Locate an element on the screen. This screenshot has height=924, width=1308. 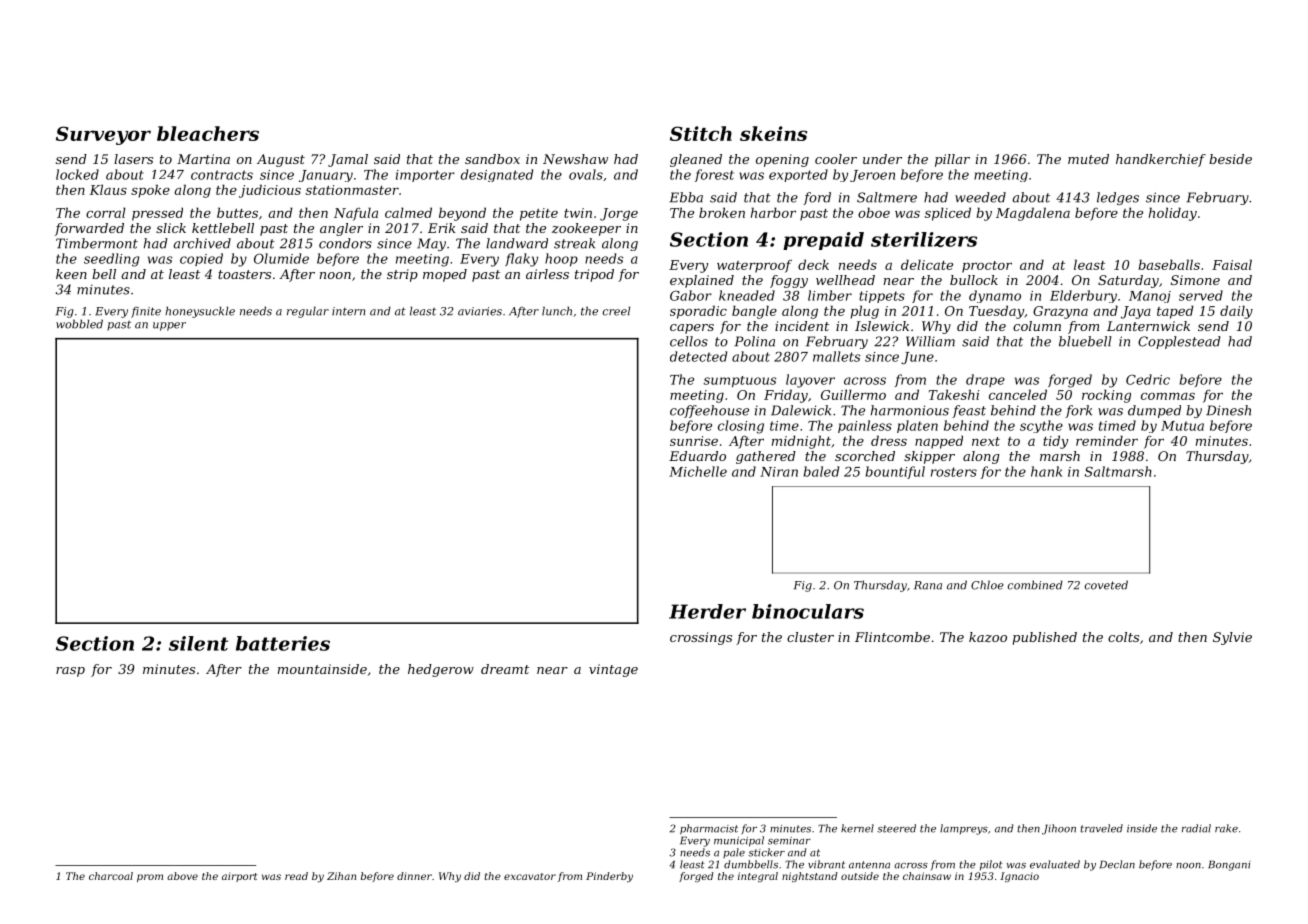
ledges is located at coordinates (1118, 198).
